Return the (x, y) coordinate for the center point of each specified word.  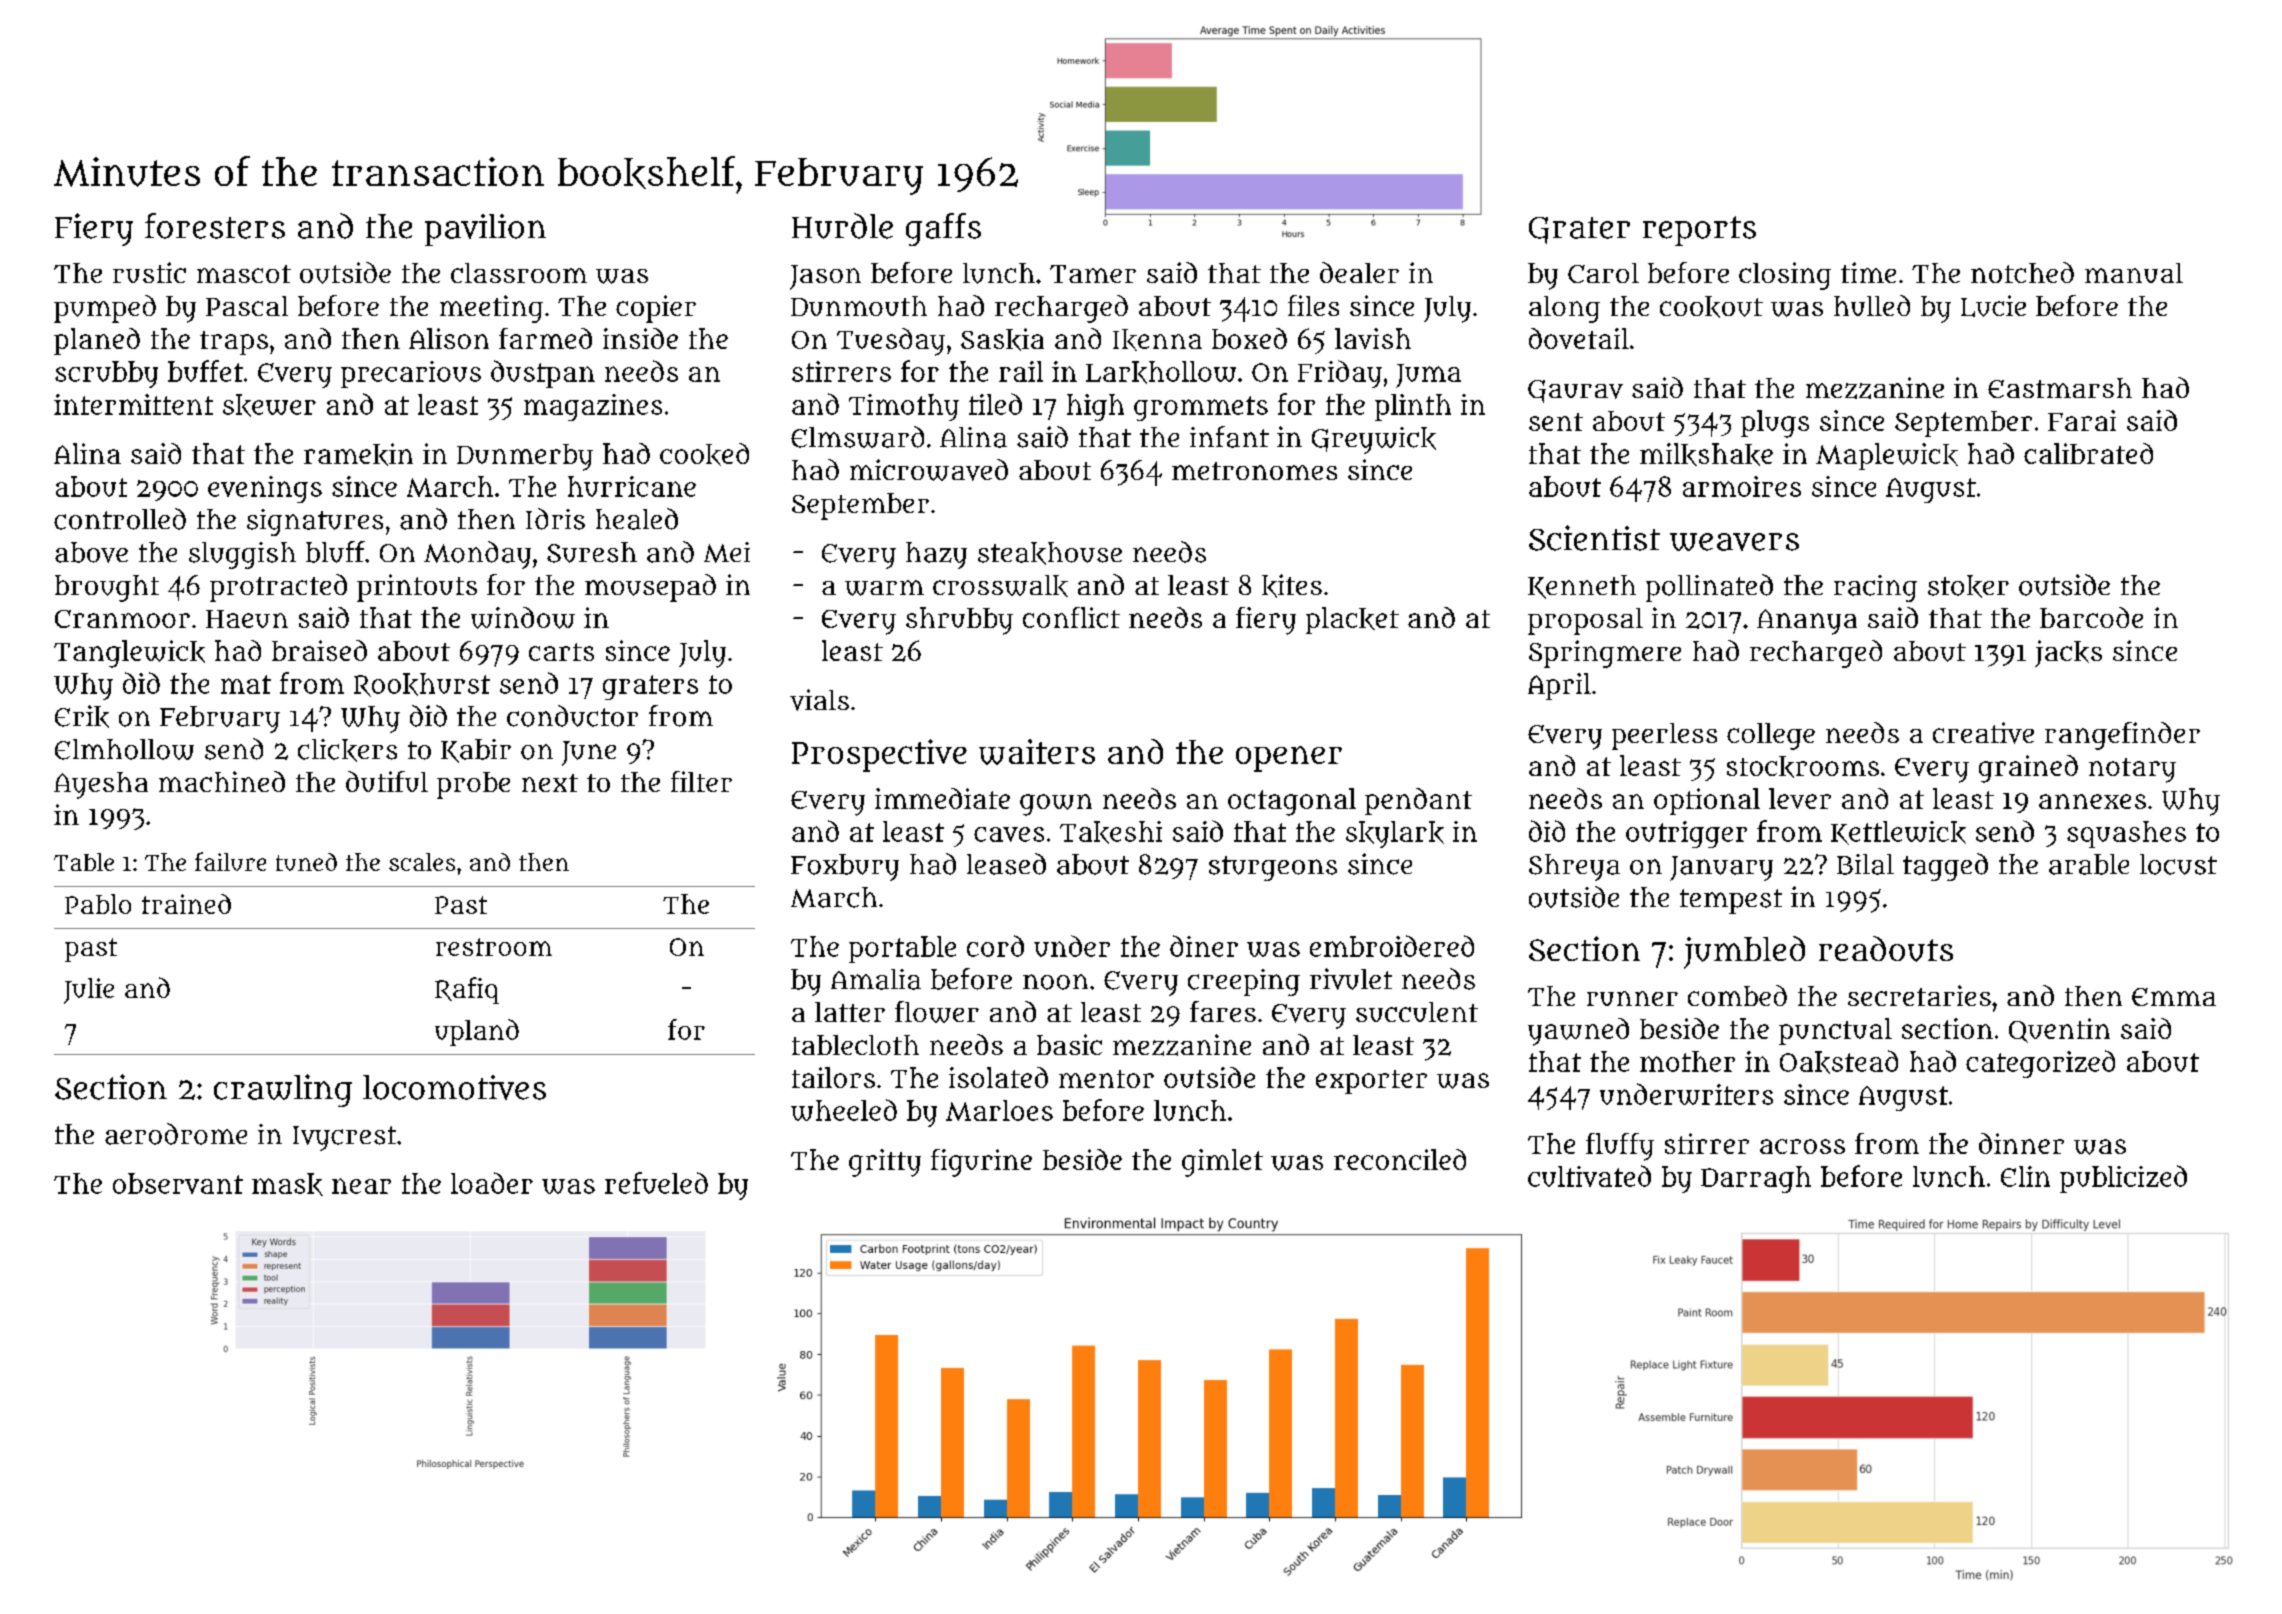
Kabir (476, 751)
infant (1229, 437)
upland (477, 1032)
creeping (1244, 982)
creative (1983, 733)
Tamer (1093, 274)
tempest (1731, 901)
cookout (1711, 307)
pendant (1418, 801)
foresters (215, 226)
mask (287, 1184)
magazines (593, 407)
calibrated (2088, 453)
